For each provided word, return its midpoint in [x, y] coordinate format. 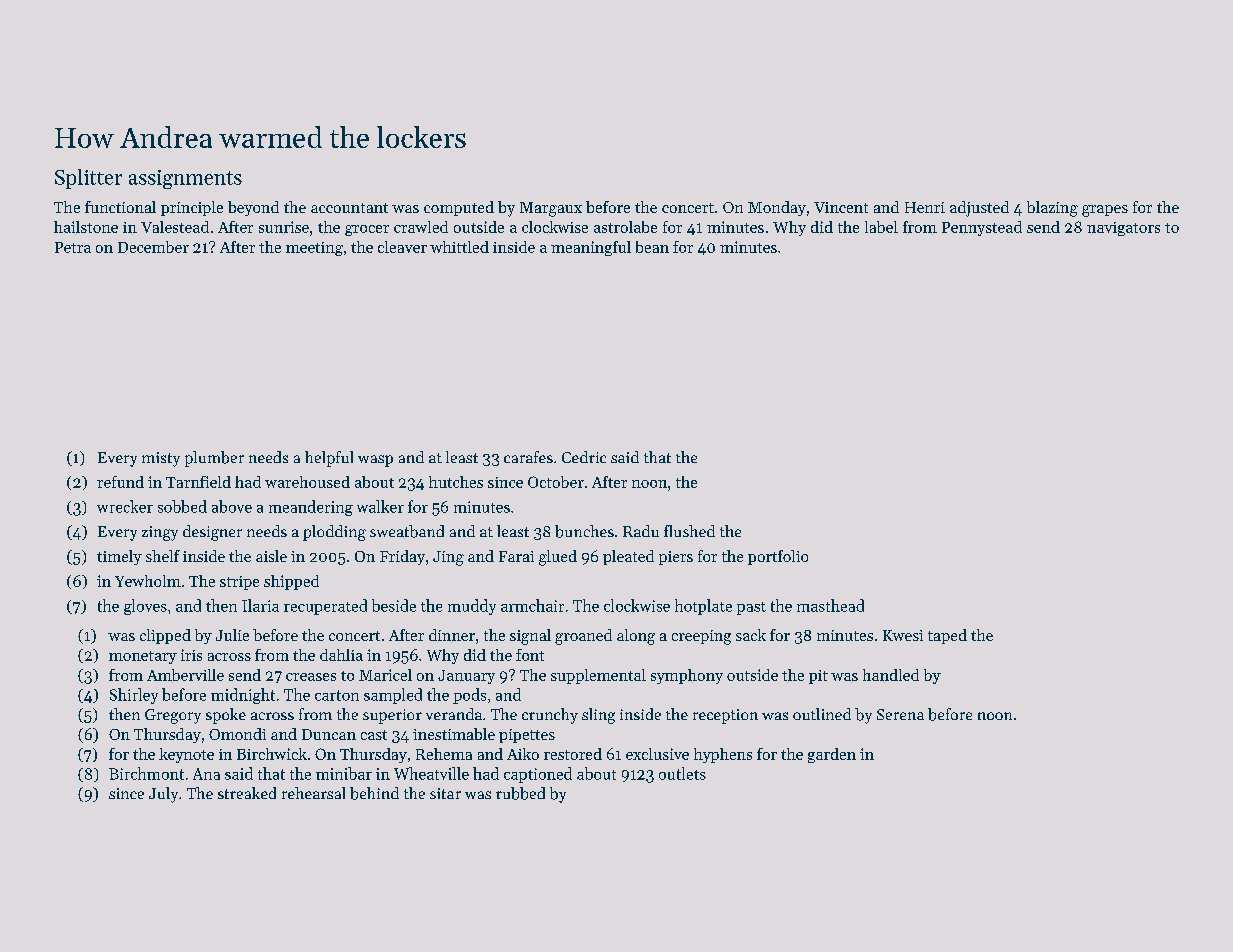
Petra [73, 247]
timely [119, 557]
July [163, 795]
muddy [472, 607]
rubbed [520, 793]
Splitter [88, 179]
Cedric [584, 457]
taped [947, 636]
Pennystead [982, 228]
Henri [925, 207]
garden [832, 755]
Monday [777, 208]
